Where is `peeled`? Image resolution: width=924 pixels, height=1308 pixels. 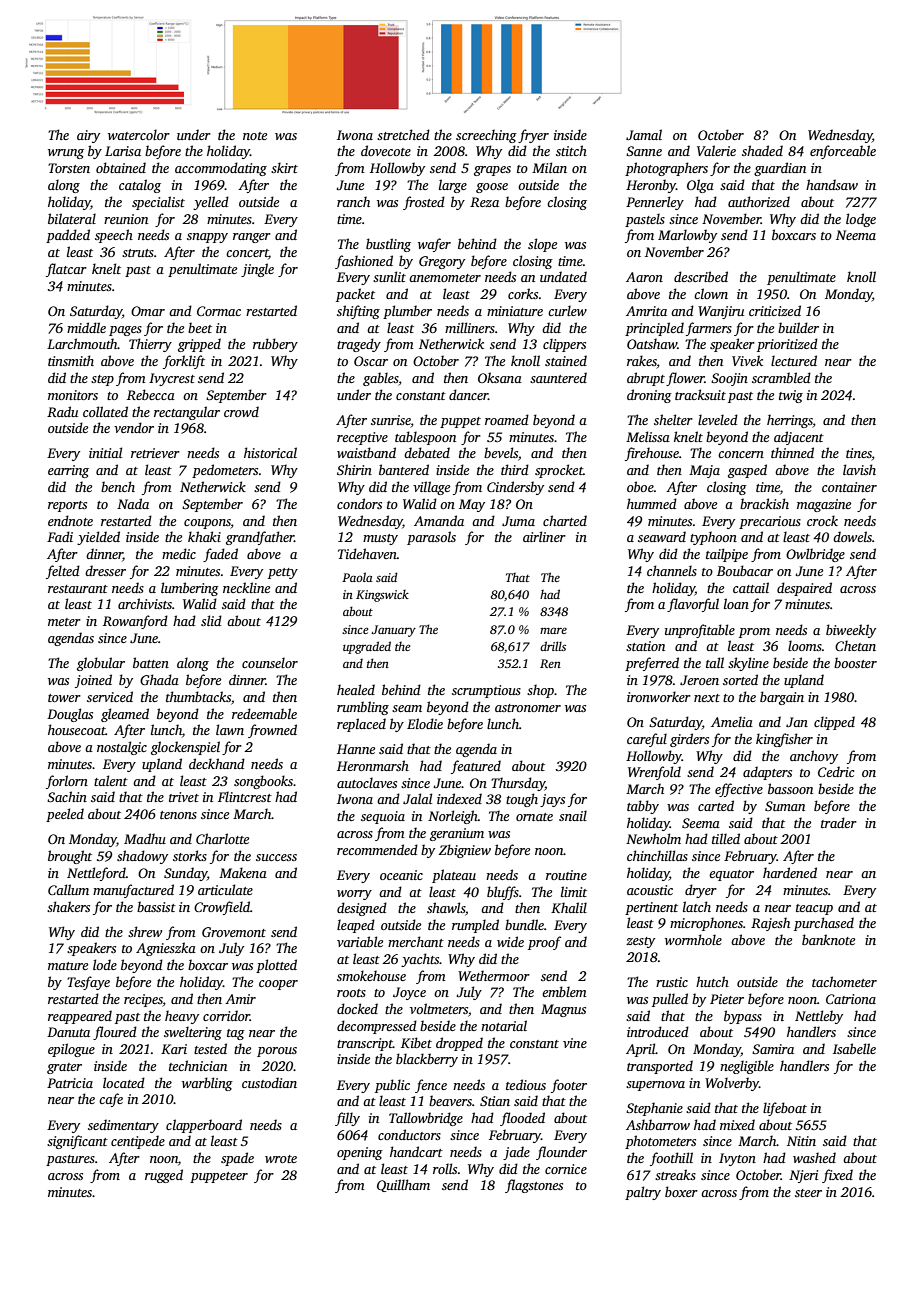 peeled is located at coordinates (65, 815).
